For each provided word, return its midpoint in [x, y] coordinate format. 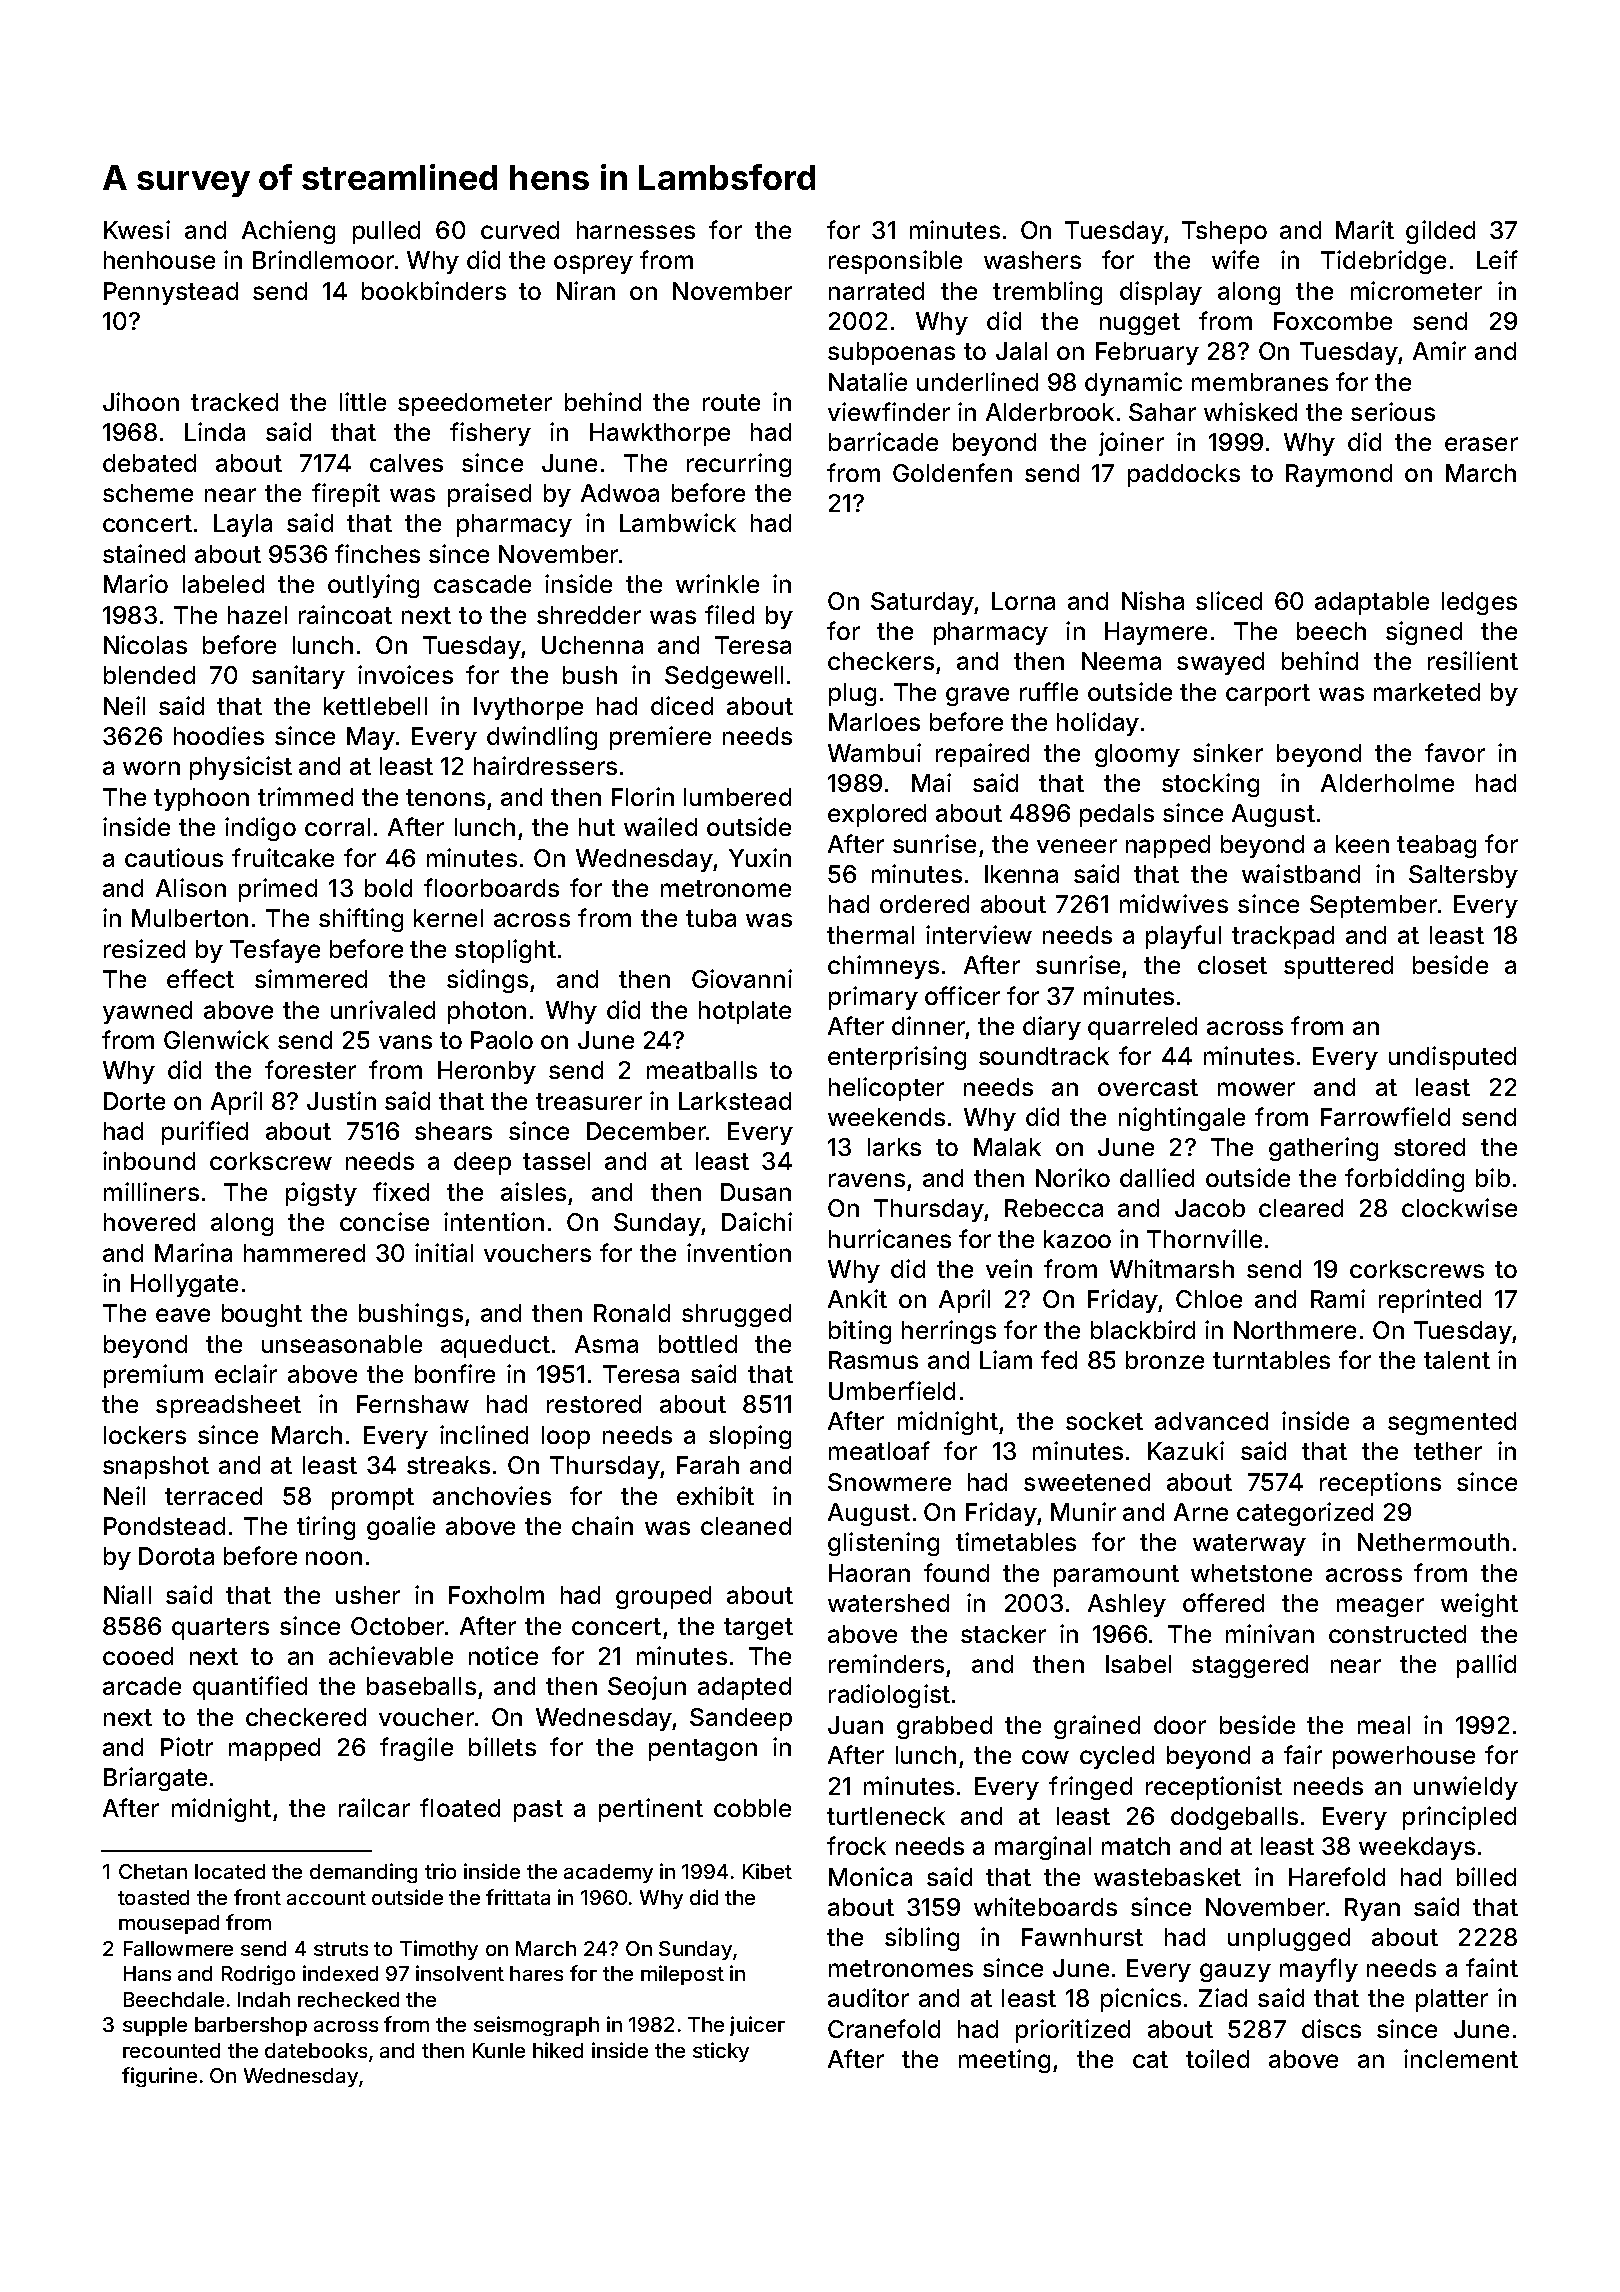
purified [205, 1133]
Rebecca [1054, 1208]
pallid [1486, 1666]
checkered [306, 1717]
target [758, 1629]
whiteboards [1045, 1906]
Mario [136, 583]
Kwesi [137, 229]
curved [520, 230]
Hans [147, 1973]
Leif [1497, 259]
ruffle [1049, 691]
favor [1455, 752]
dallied [1157, 1177]
